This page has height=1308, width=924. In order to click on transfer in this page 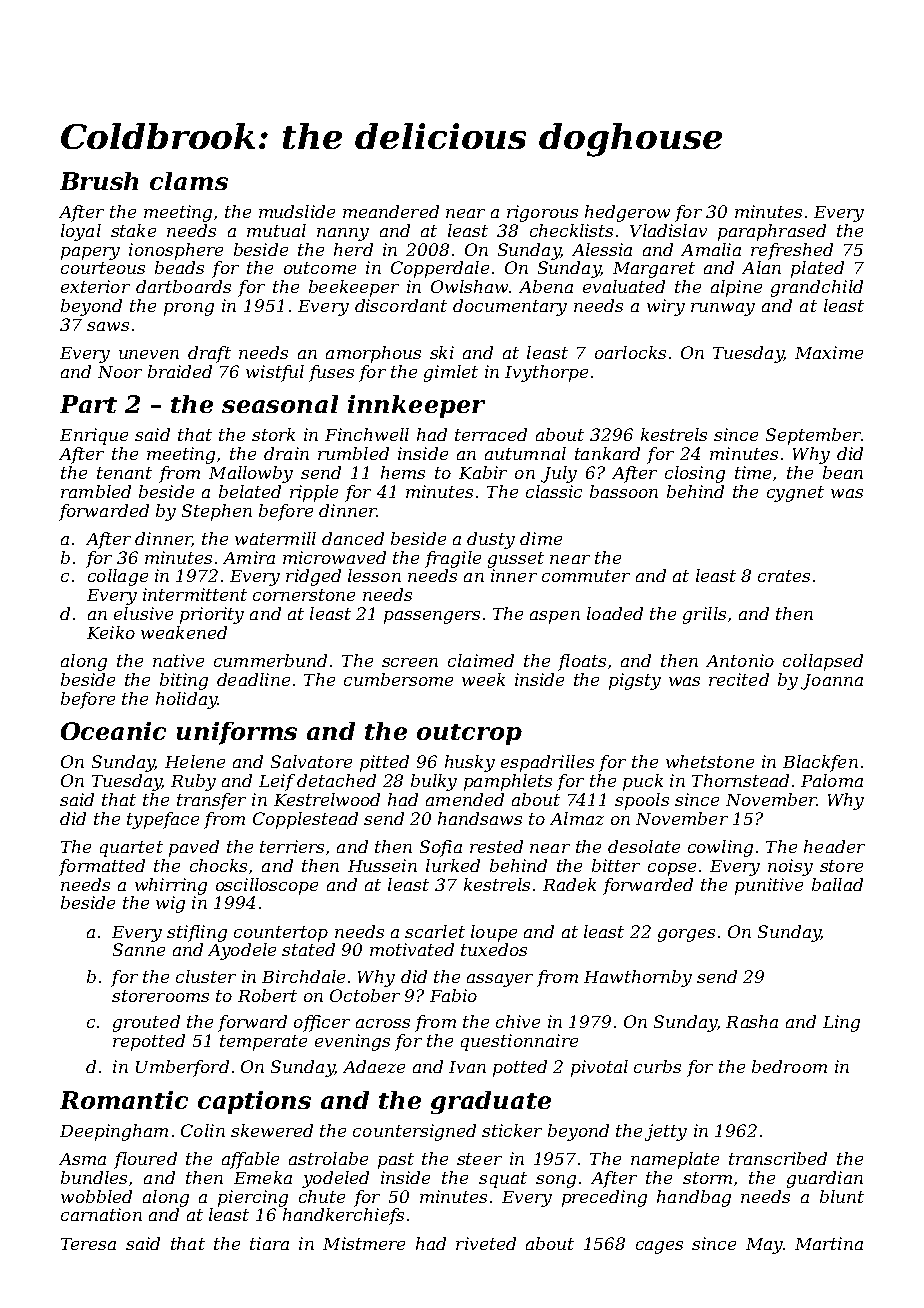, I will do `click(211, 801)`.
